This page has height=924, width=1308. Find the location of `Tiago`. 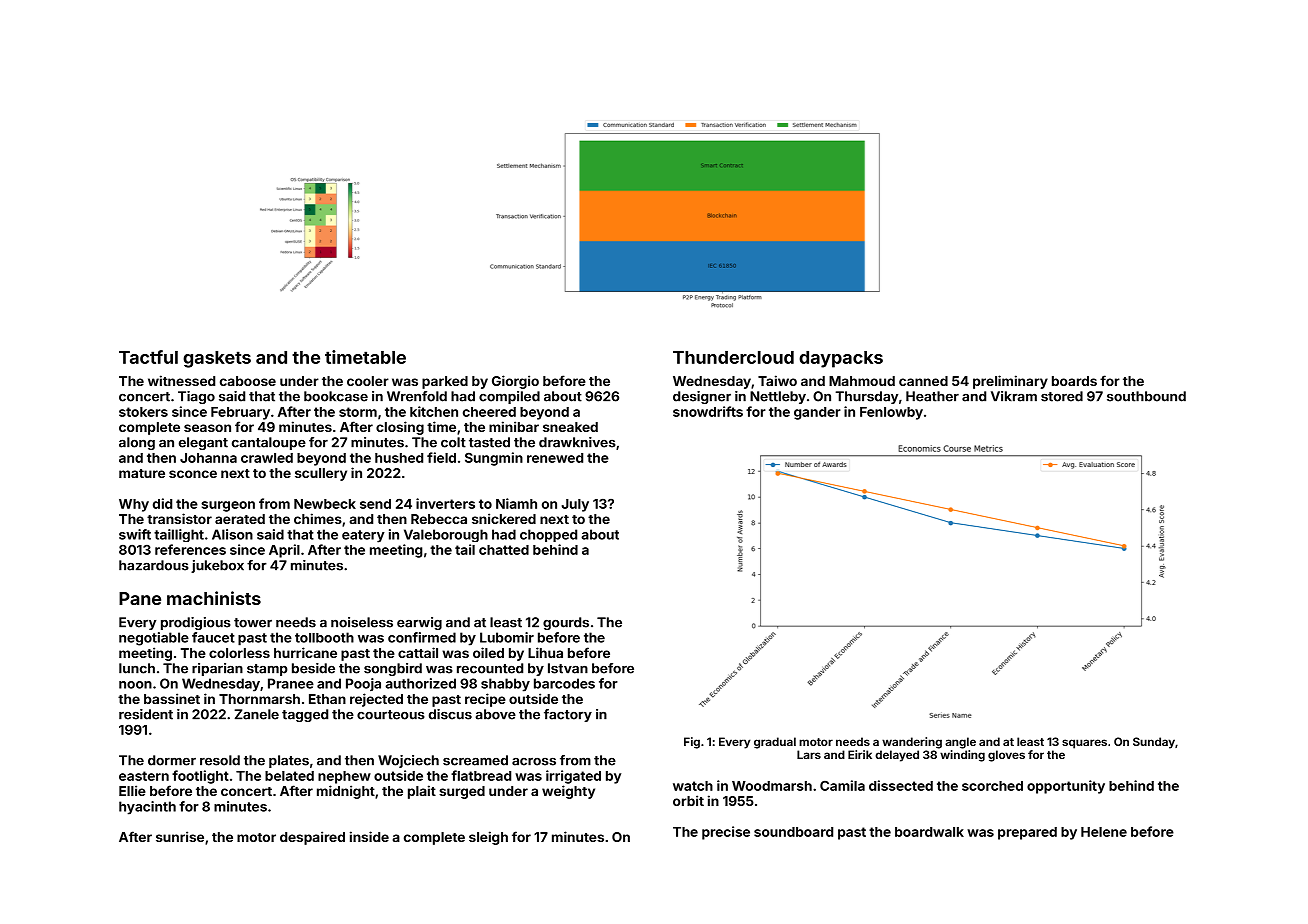

Tiago is located at coordinates (196, 397).
